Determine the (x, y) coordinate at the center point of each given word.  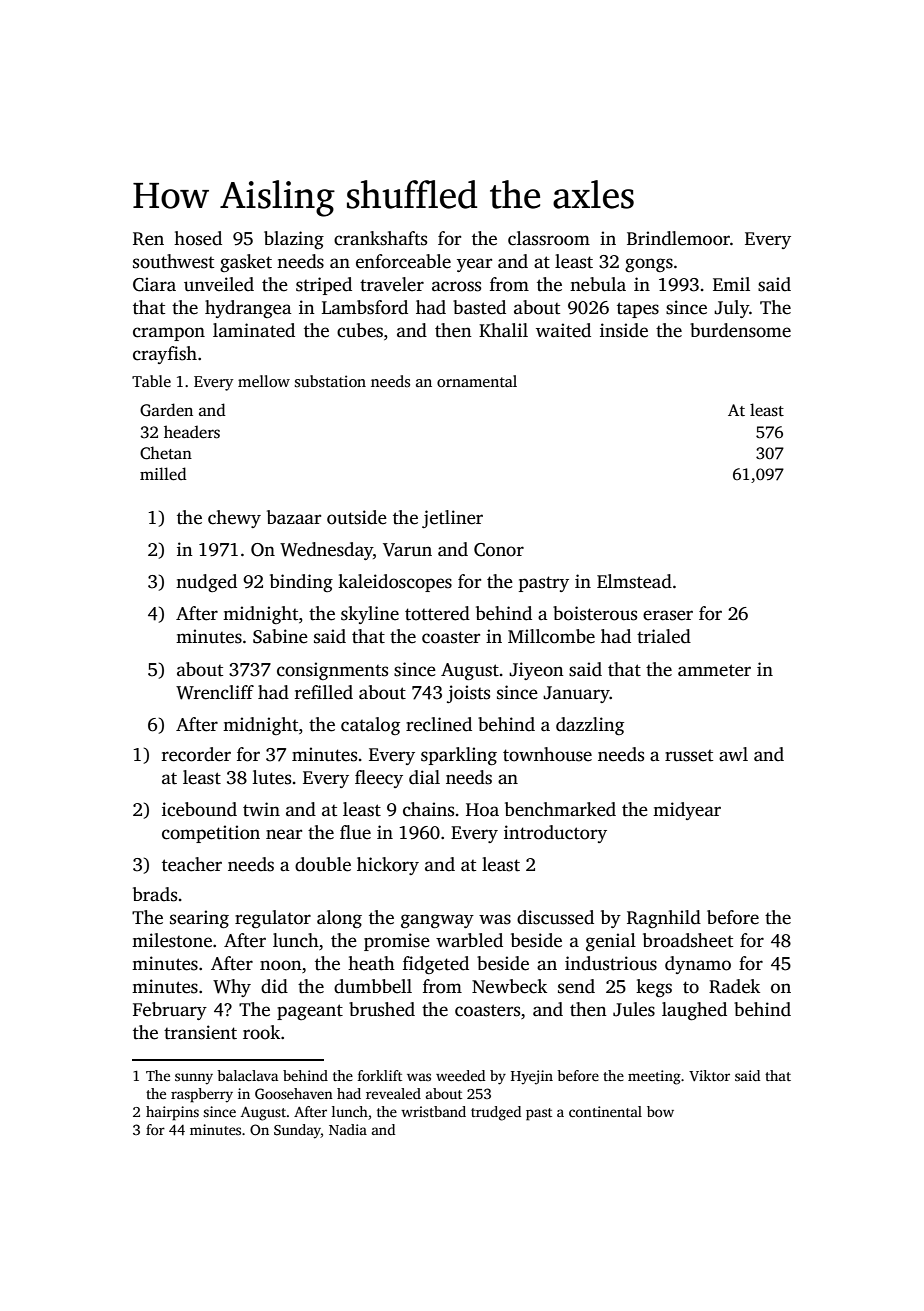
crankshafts (380, 238)
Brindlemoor (678, 238)
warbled (469, 940)
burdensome (740, 330)
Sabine (280, 636)
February (170, 1011)
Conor (499, 550)
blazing (294, 240)
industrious (611, 963)
